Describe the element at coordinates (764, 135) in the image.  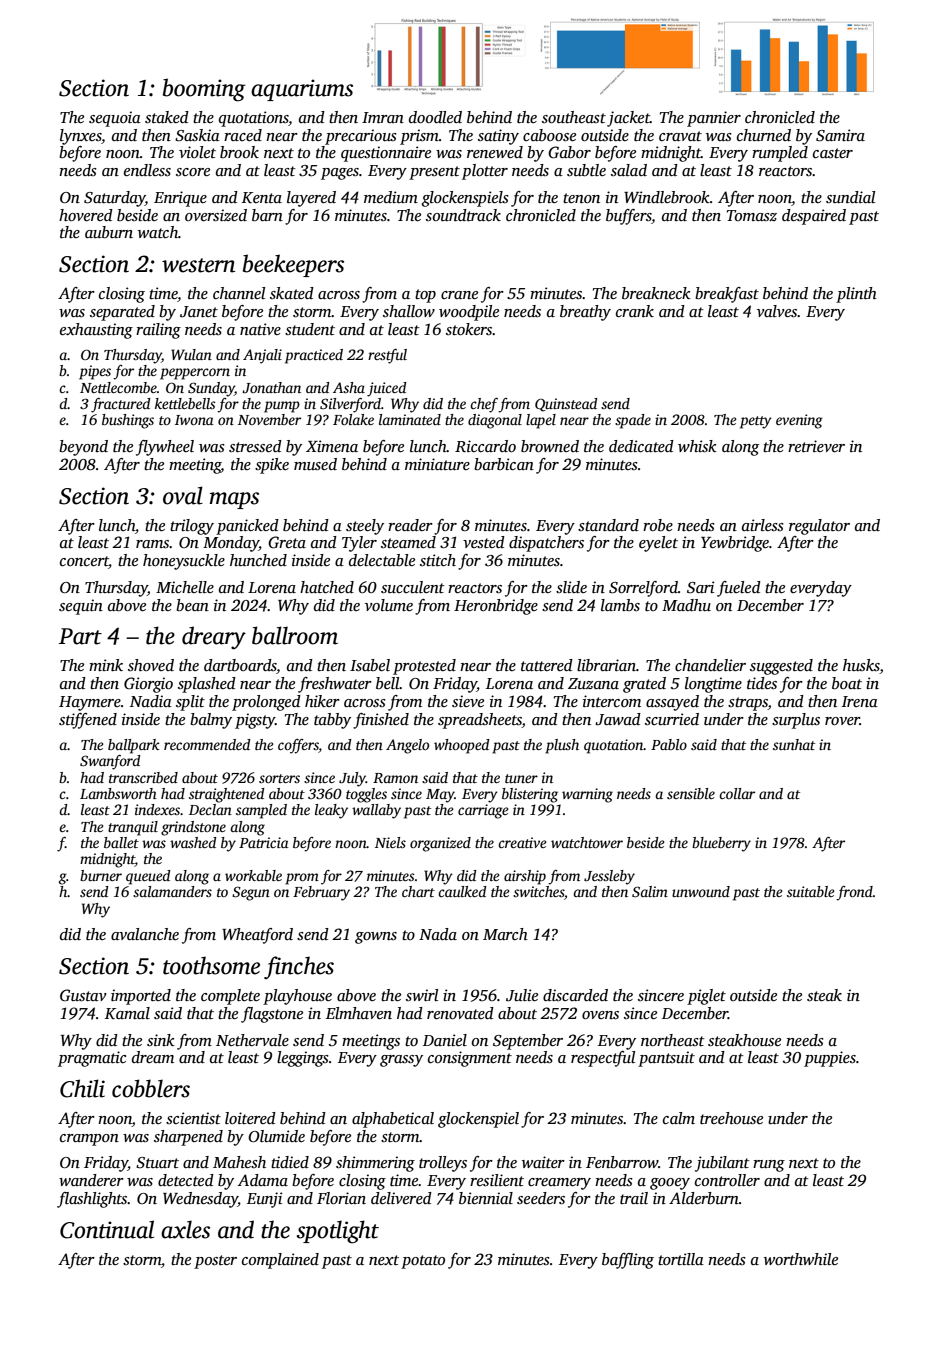
I see `churned` at that location.
